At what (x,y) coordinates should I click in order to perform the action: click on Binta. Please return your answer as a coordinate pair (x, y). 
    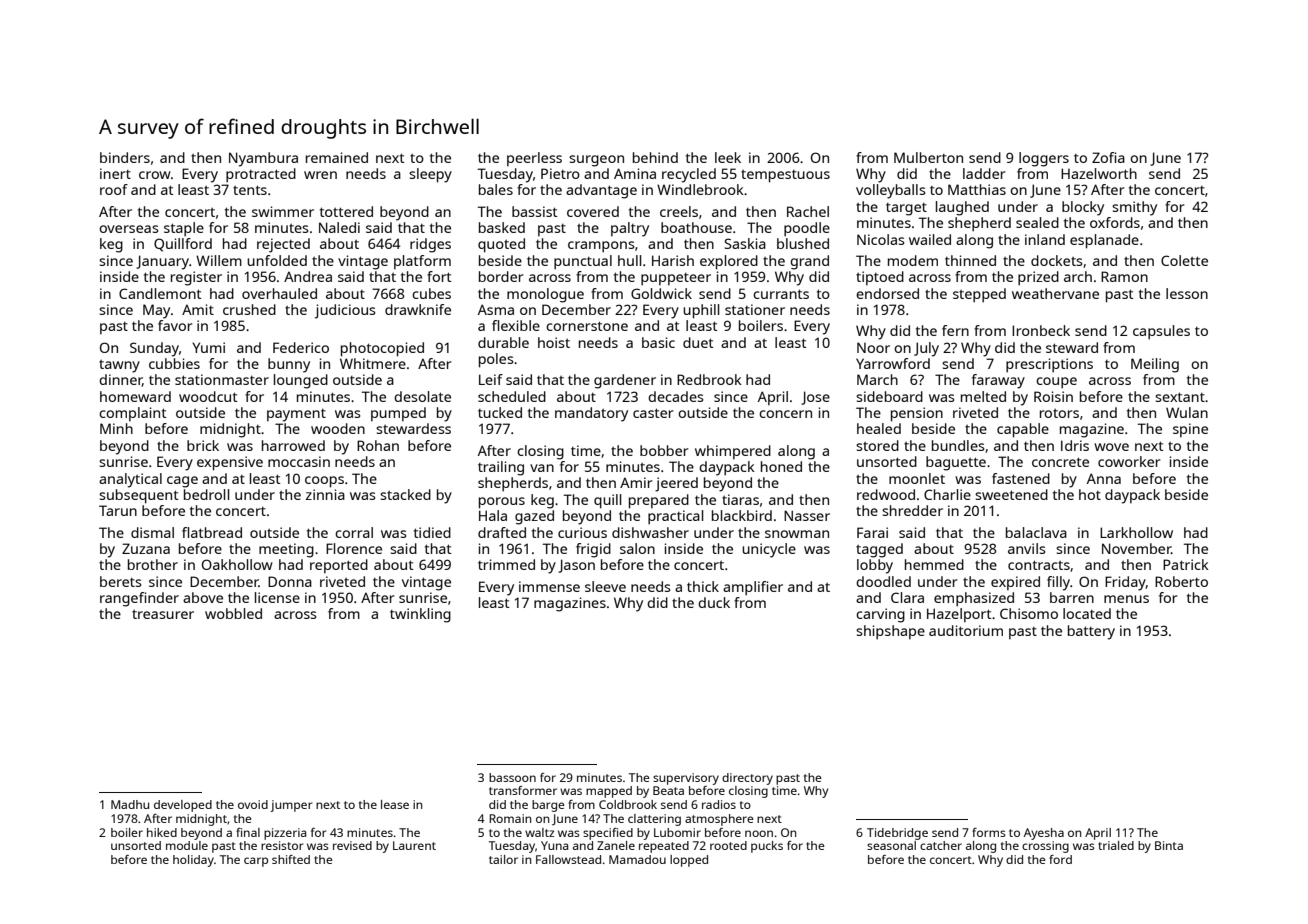
    Looking at the image, I should click on (1169, 845).
